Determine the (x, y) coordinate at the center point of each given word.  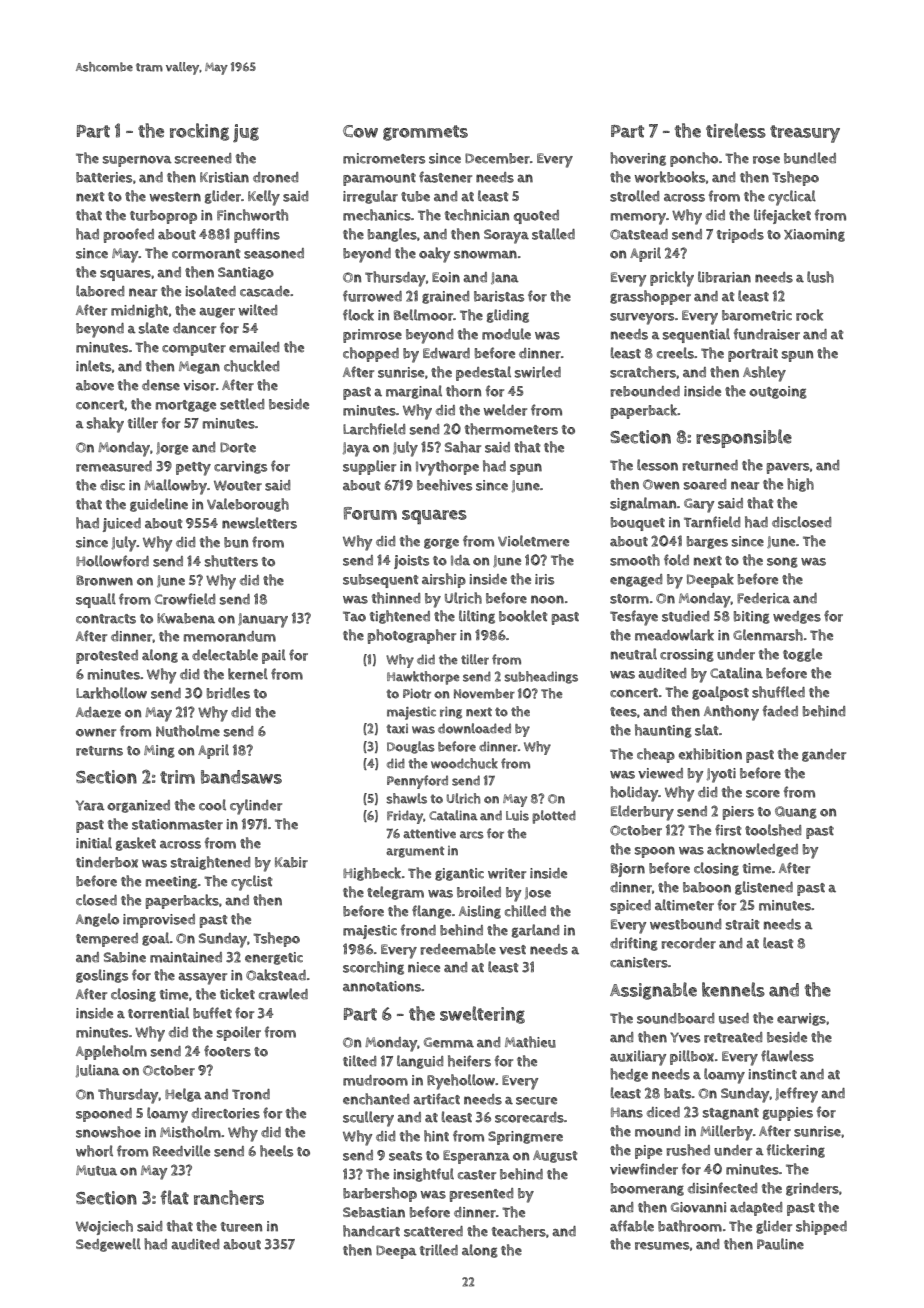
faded (780, 711)
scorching (373, 968)
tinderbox (107, 862)
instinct (772, 1074)
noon (547, 599)
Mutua (96, 1170)
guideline (159, 505)
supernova (137, 161)
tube (415, 196)
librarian (724, 277)
